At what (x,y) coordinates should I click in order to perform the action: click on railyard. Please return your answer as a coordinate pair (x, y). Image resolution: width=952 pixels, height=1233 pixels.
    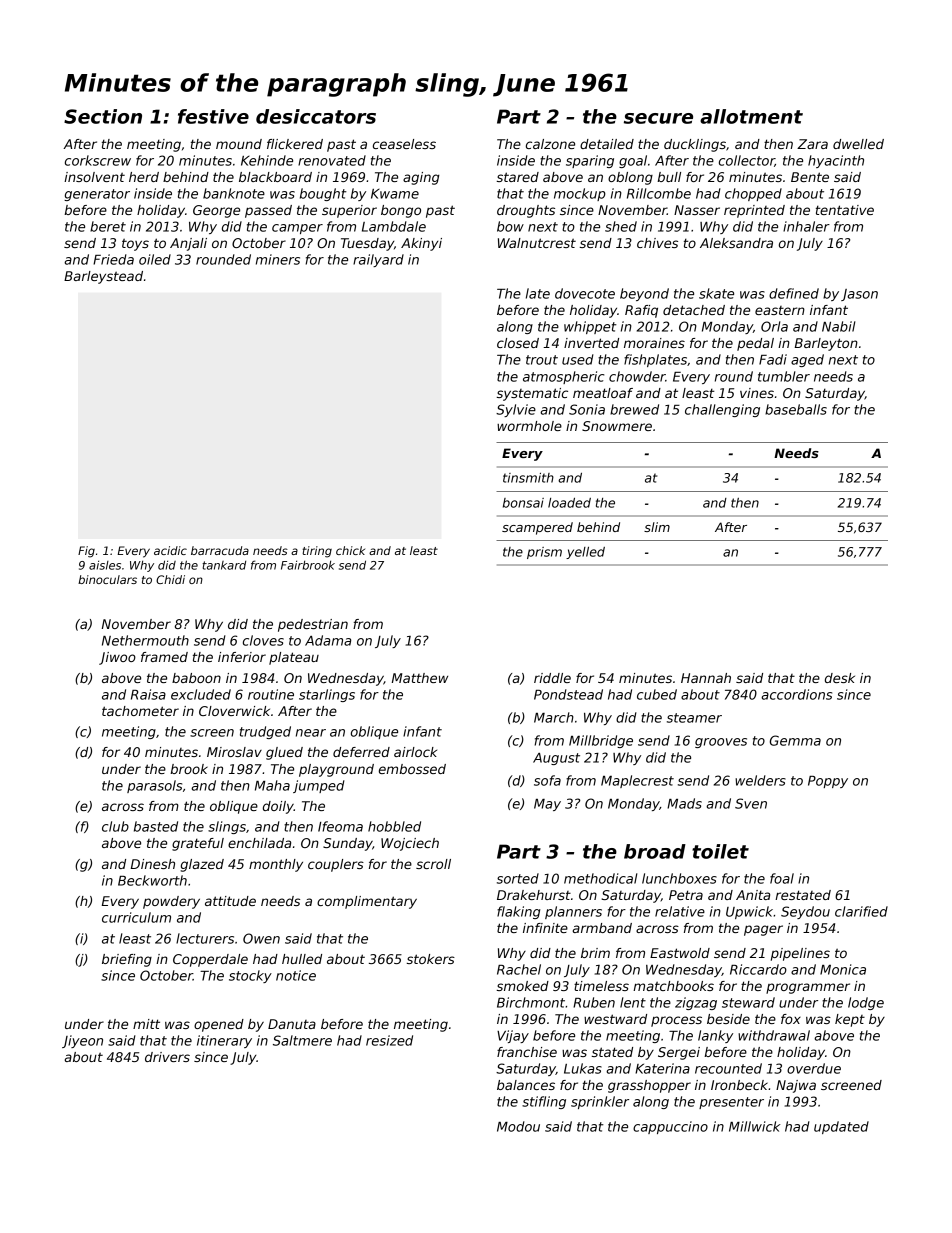
    Looking at the image, I should click on (378, 260).
